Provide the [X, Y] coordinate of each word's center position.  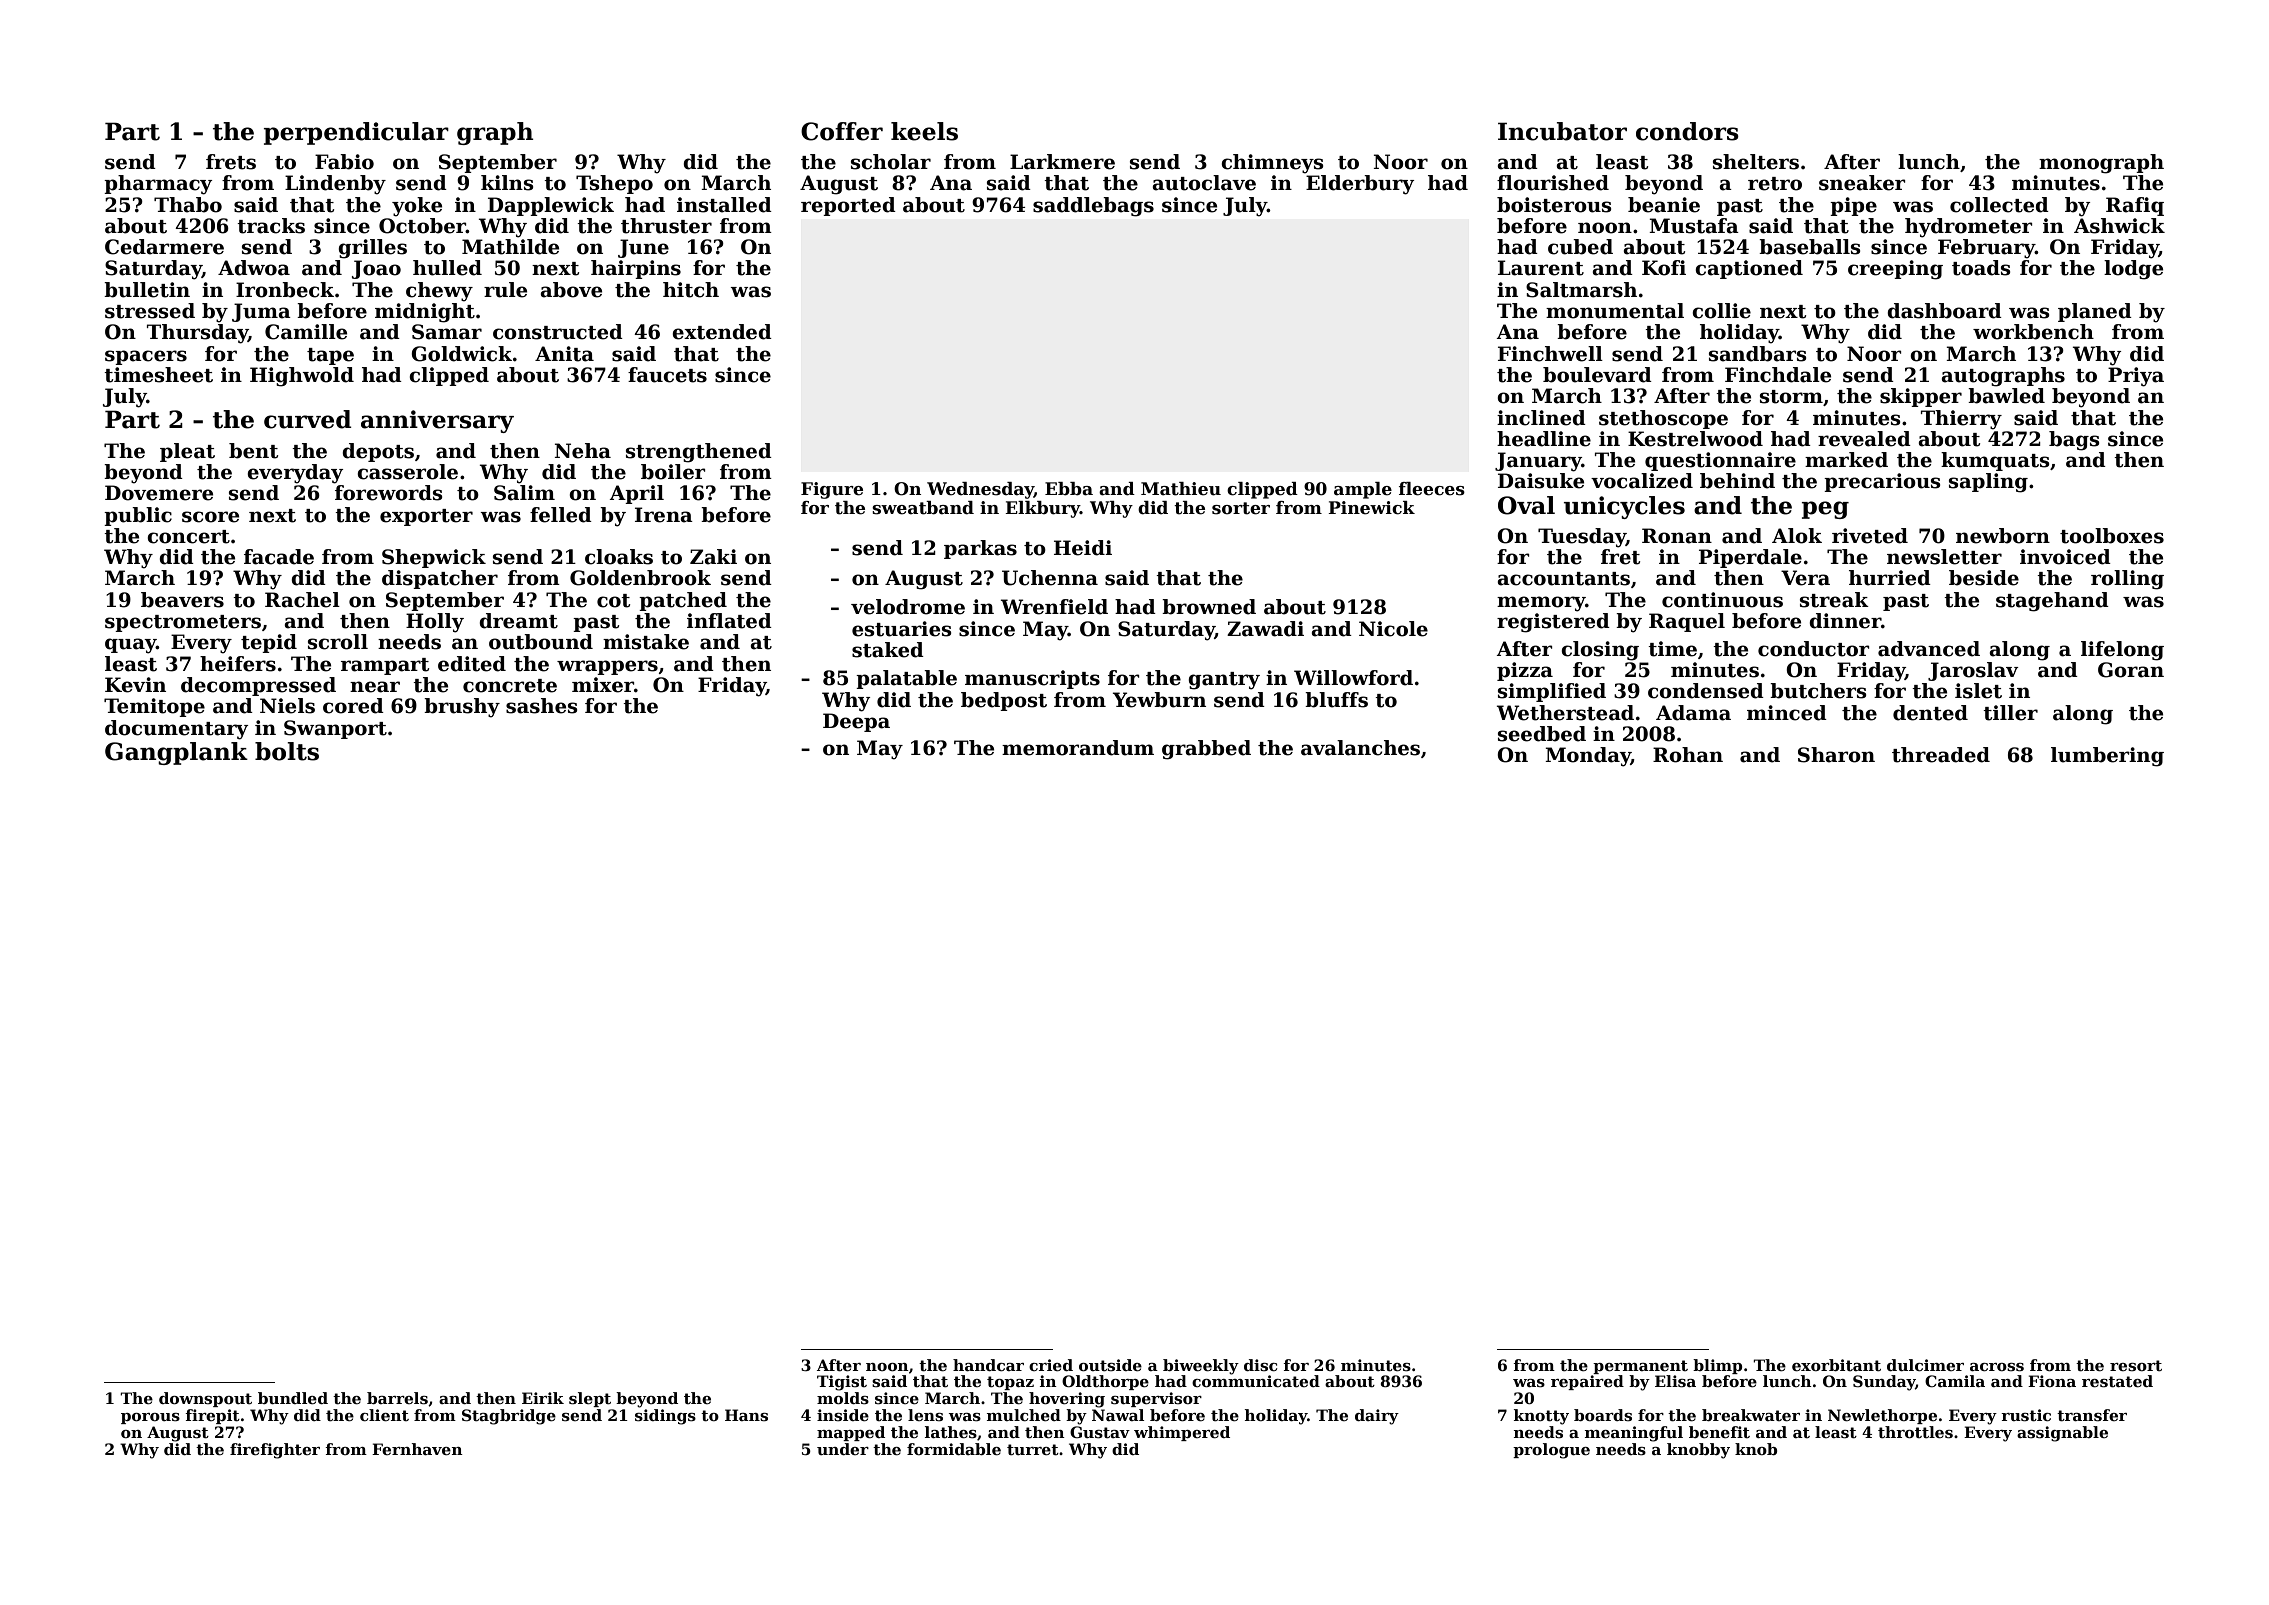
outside [1110, 1365]
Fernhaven [417, 1449]
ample [1363, 490]
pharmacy [158, 185]
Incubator [1562, 131]
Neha [583, 451]
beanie [1664, 205]
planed [2095, 312]
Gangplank [176, 753]
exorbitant [1836, 1365]
